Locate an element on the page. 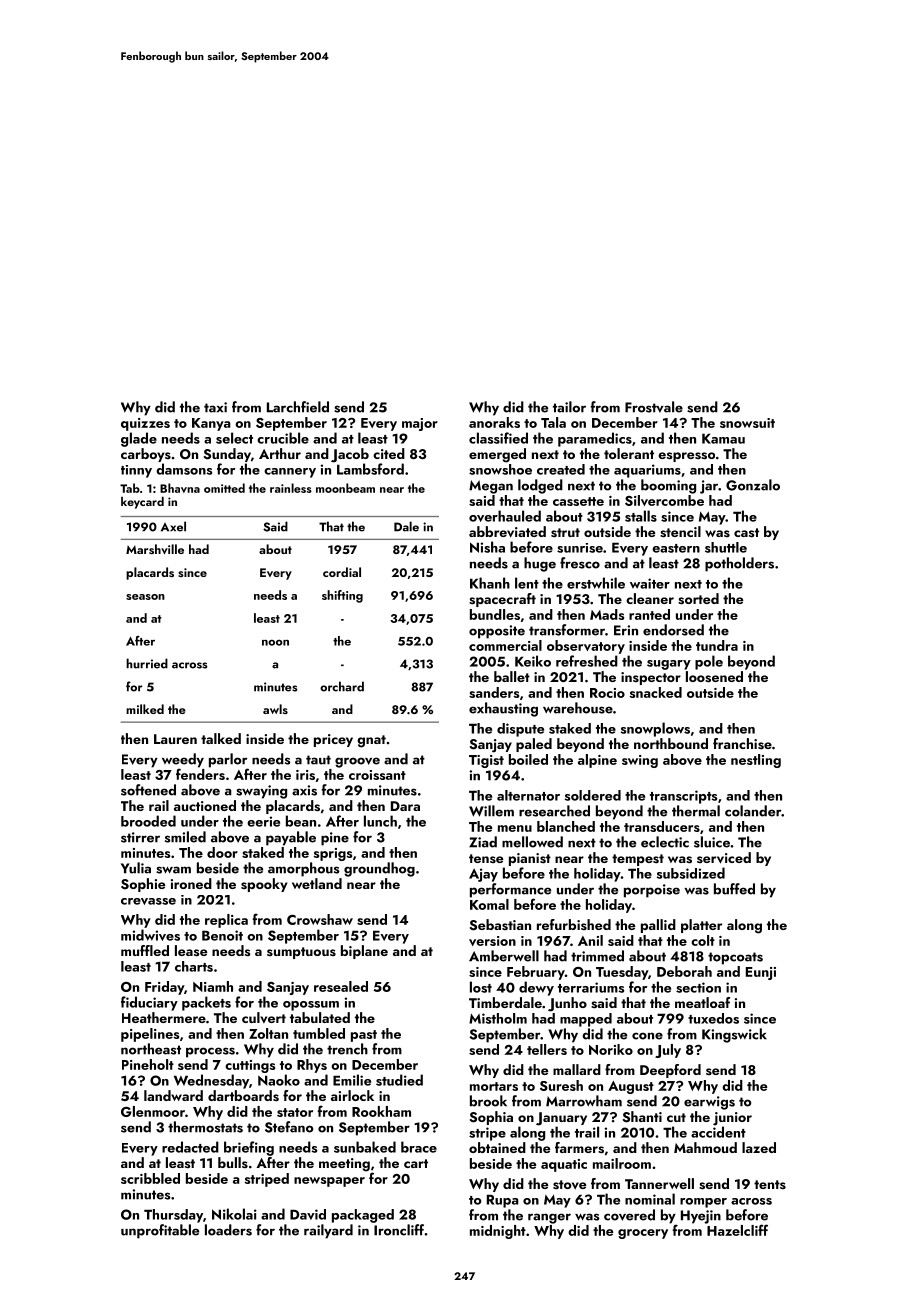 The height and width of the document is (1316, 908). anoraks is located at coordinates (494, 422).
